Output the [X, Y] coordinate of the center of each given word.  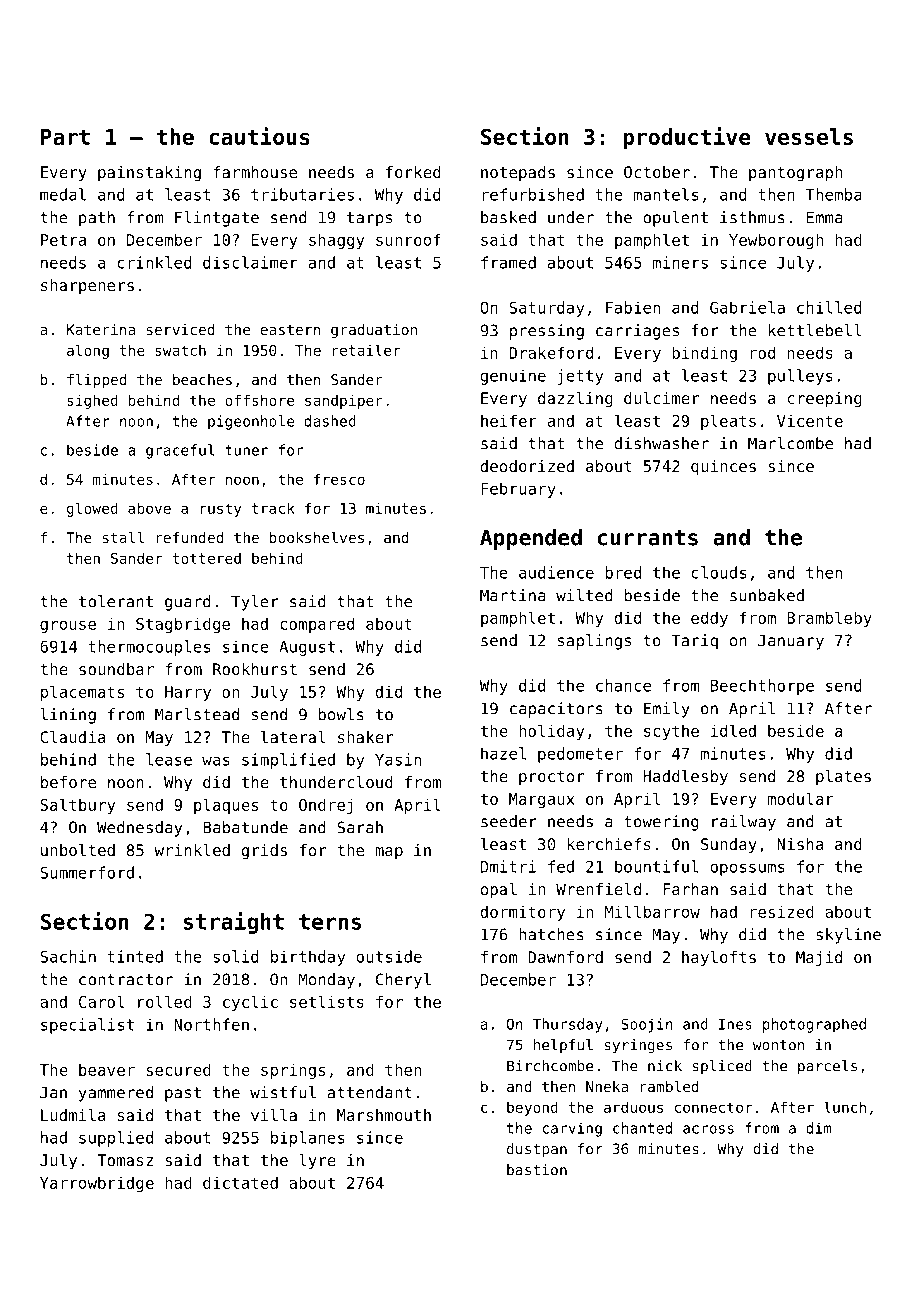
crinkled [155, 262]
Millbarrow [652, 911]
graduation [374, 331]
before [68, 782]
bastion [537, 1170]
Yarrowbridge [97, 1184]
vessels [809, 136]
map [389, 853]
